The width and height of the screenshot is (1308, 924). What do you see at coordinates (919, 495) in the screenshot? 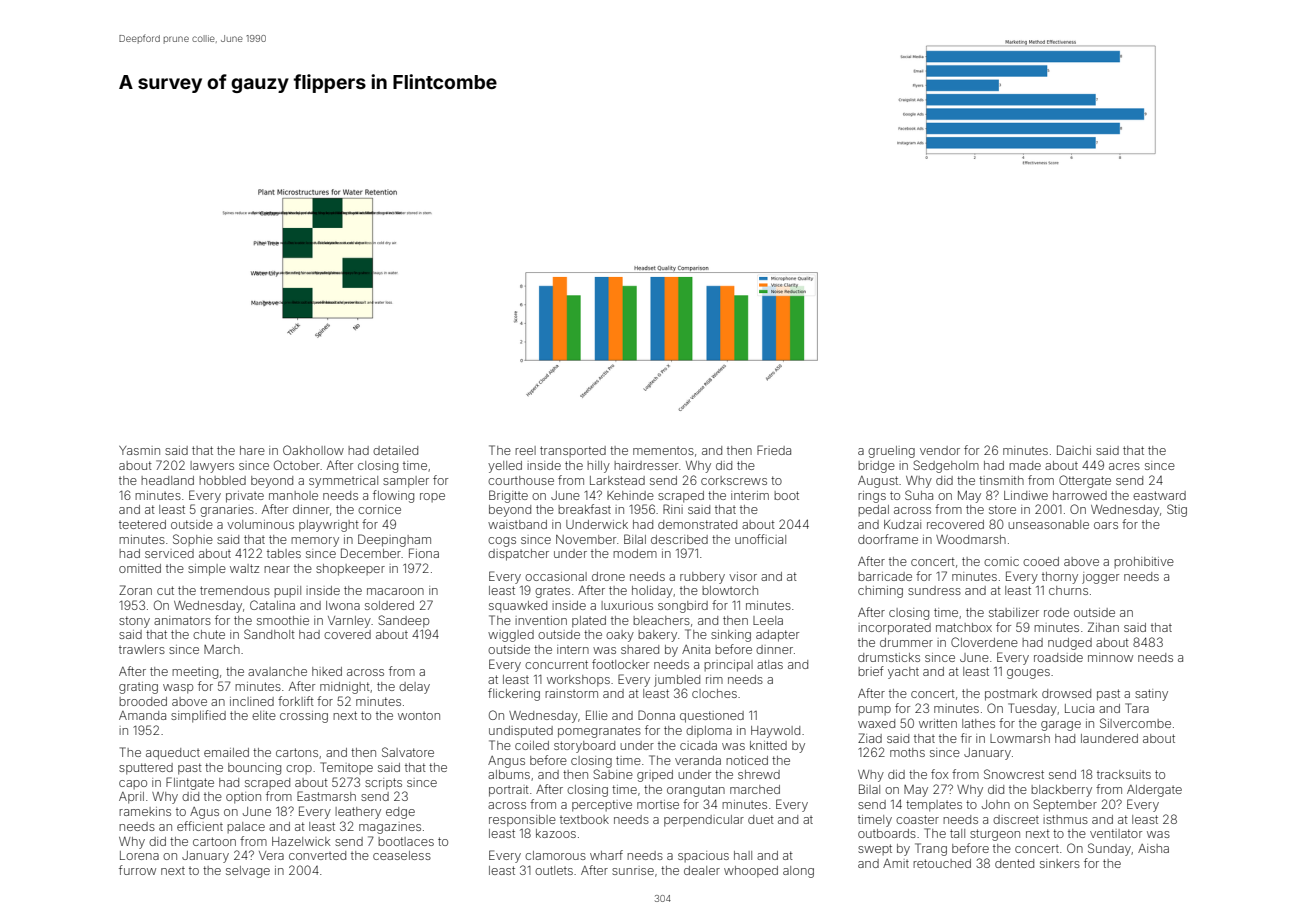
I see `Suha` at bounding box center [919, 495].
